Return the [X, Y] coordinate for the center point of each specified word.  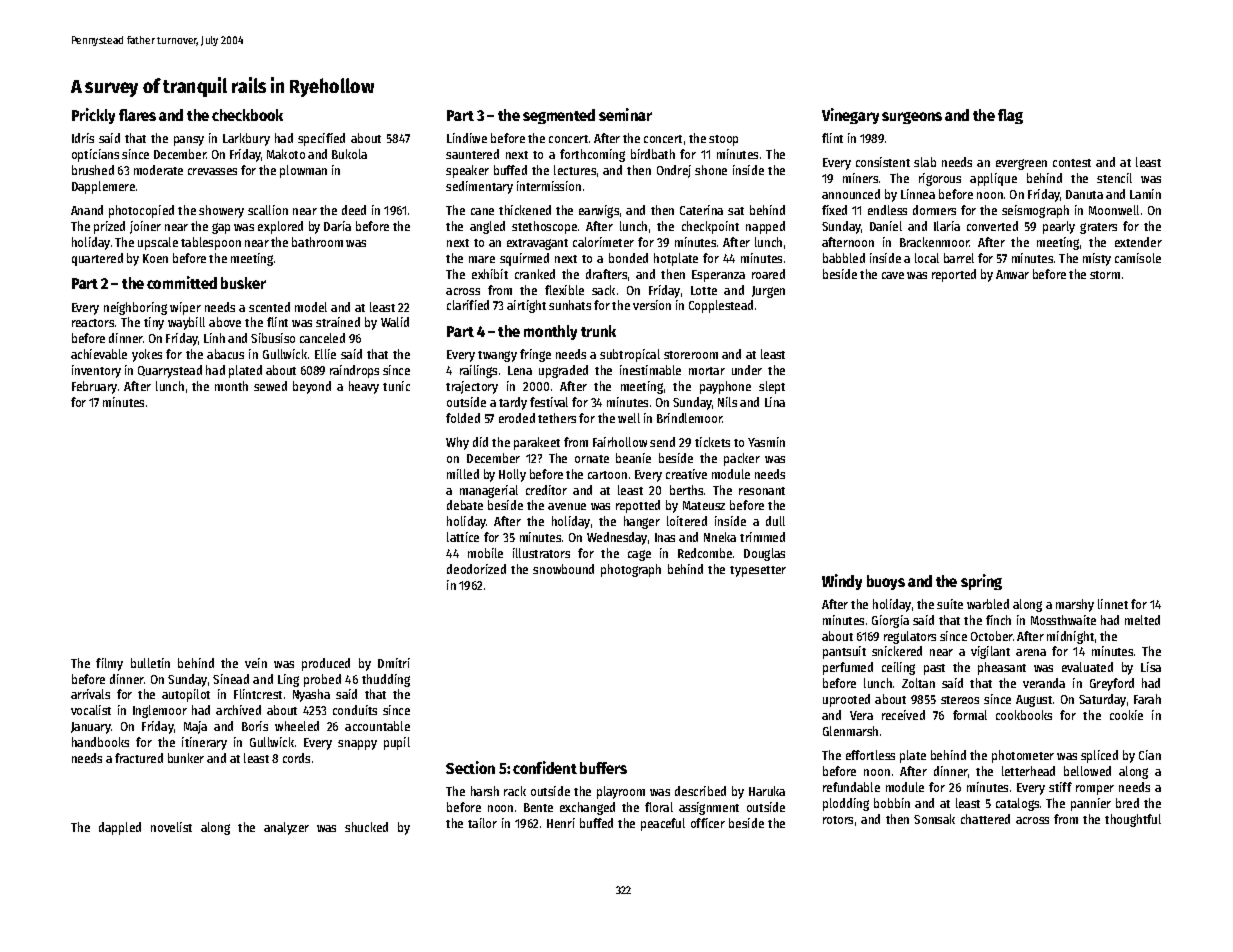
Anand [87, 210]
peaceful [663, 824]
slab [925, 162]
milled [463, 474]
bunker [186, 758]
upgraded [563, 371]
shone [711, 170]
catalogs [1017, 804]
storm [1105, 275]
